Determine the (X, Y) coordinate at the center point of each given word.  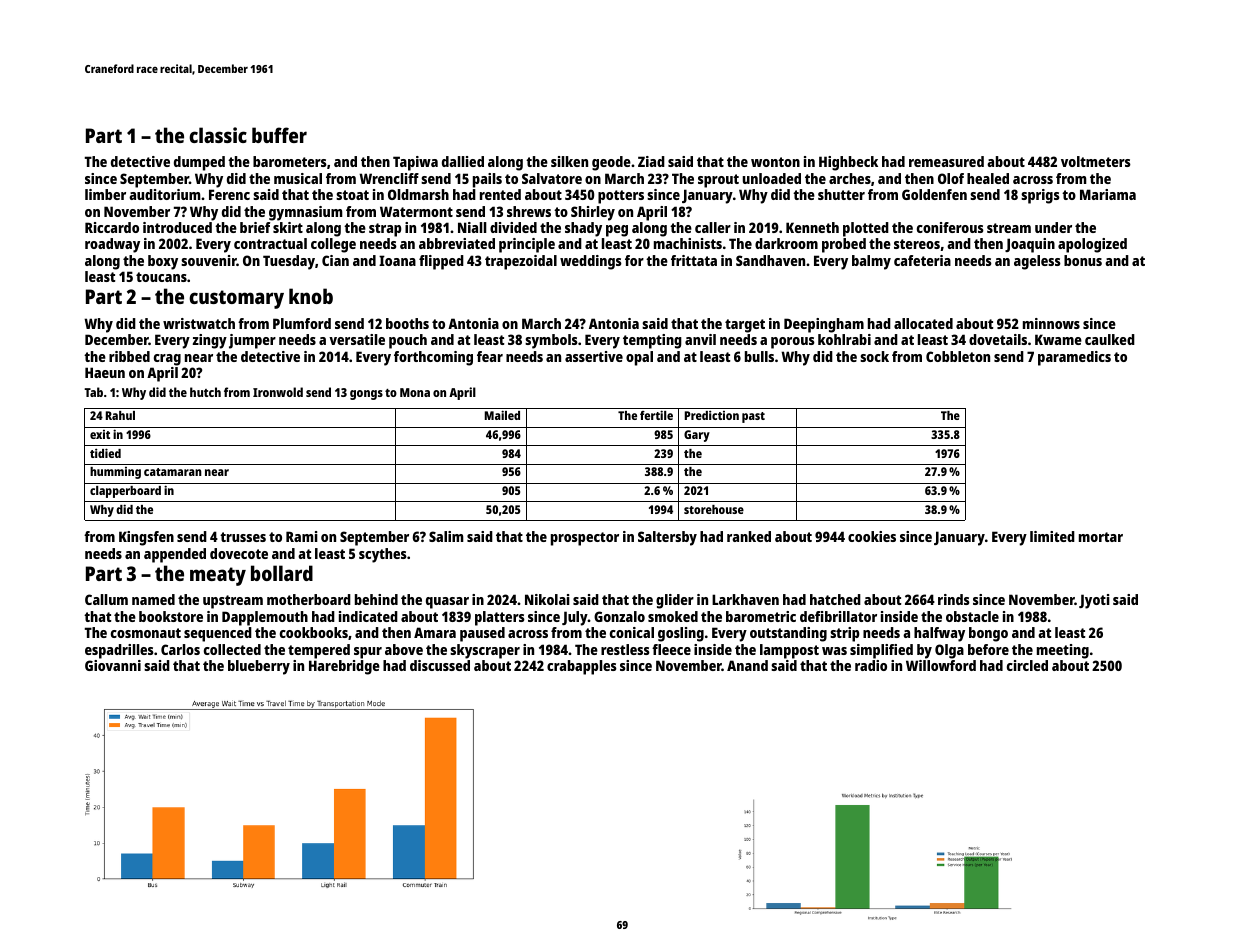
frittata (694, 260)
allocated (923, 323)
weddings (591, 262)
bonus (1083, 260)
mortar (1101, 537)
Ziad (651, 161)
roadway (112, 245)
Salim (446, 536)
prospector (585, 539)
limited (1052, 536)
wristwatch (199, 323)
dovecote (239, 553)
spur (368, 653)
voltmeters (1096, 161)
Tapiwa (415, 163)
